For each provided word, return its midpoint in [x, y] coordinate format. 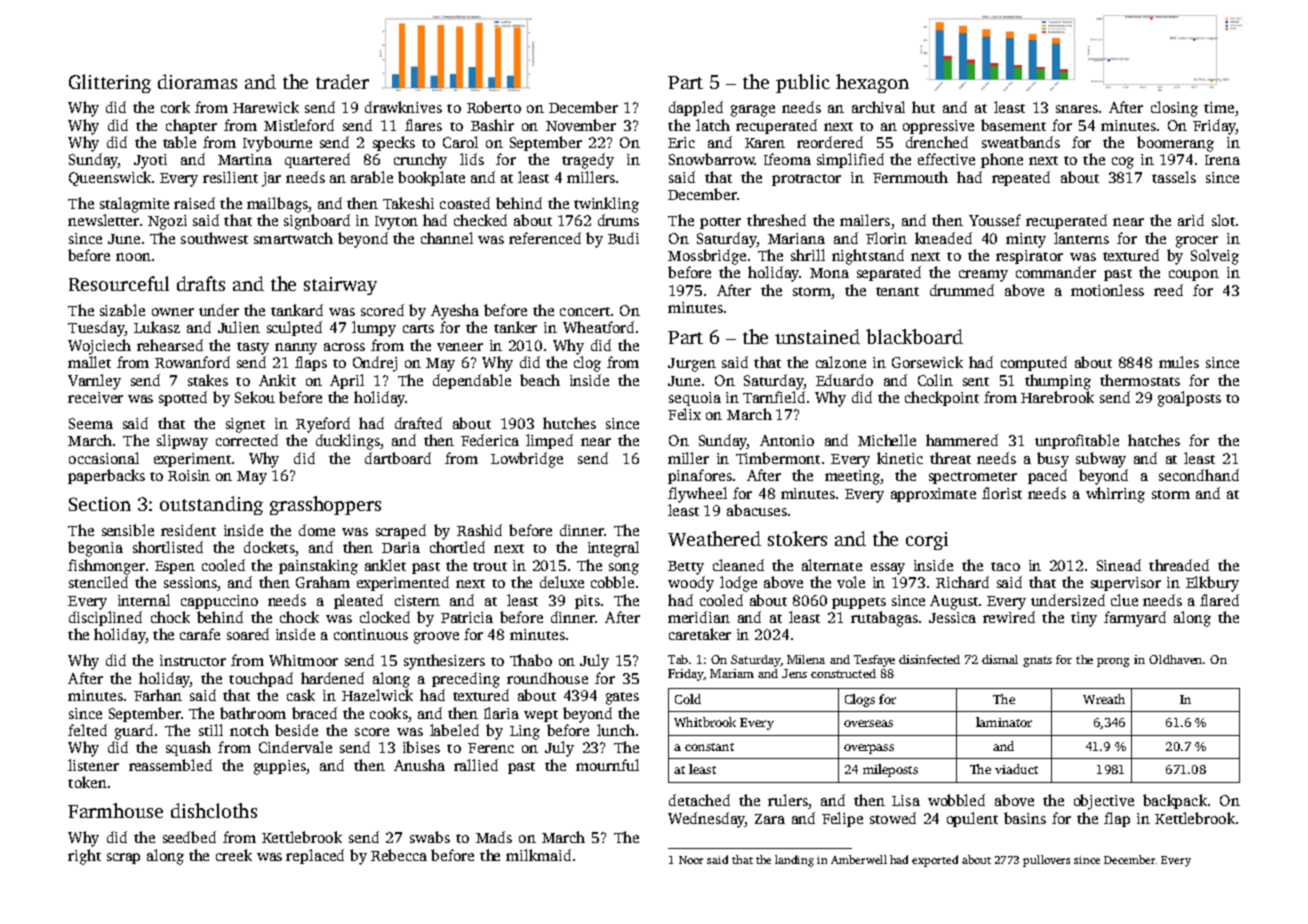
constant [709, 747]
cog [1123, 163]
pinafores [700, 476]
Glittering [110, 83]
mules [1179, 362]
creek [234, 855]
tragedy [588, 161]
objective [1104, 802]
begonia [95, 549]
